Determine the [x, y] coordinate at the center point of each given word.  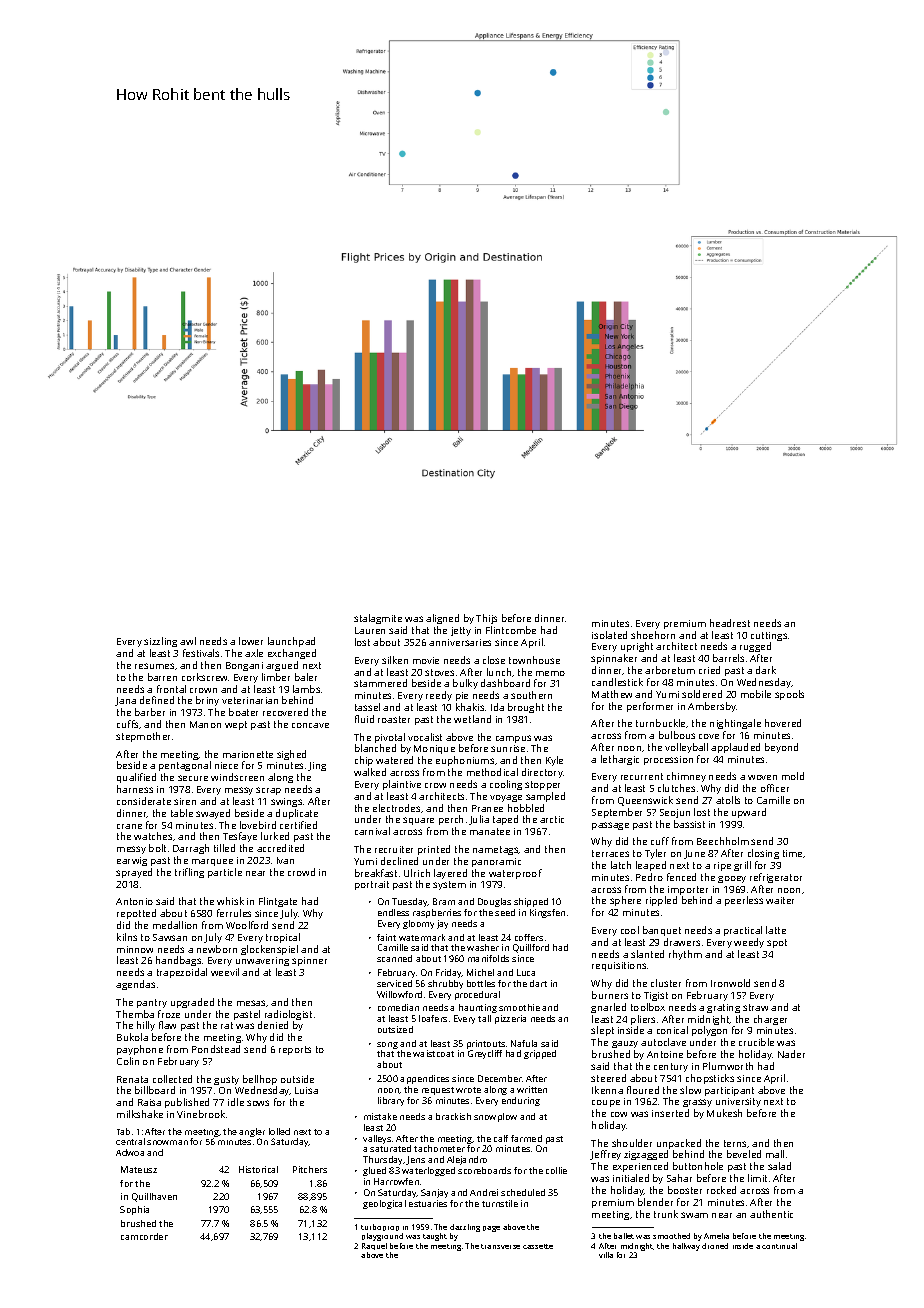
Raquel [374, 1246]
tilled [224, 848]
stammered [380, 683]
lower [251, 641]
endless [393, 912]
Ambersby [712, 707]
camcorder [144, 1236]
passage [610, 826]
